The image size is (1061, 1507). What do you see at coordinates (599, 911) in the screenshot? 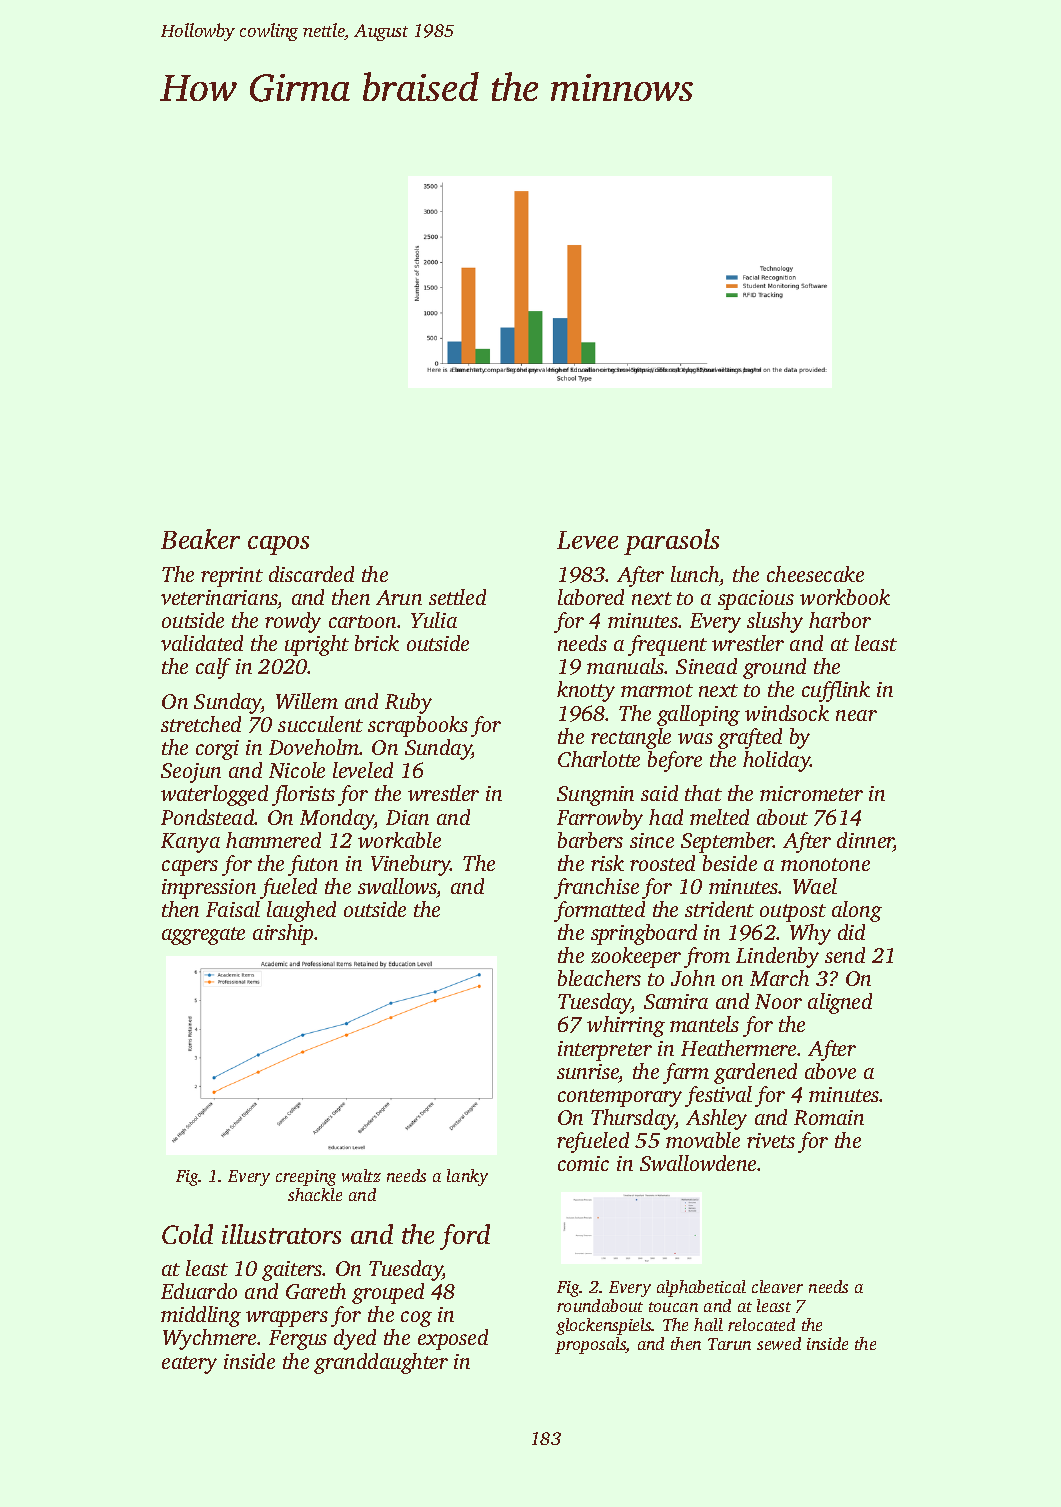
I see `formatted` at bounding box center [599, 911].
